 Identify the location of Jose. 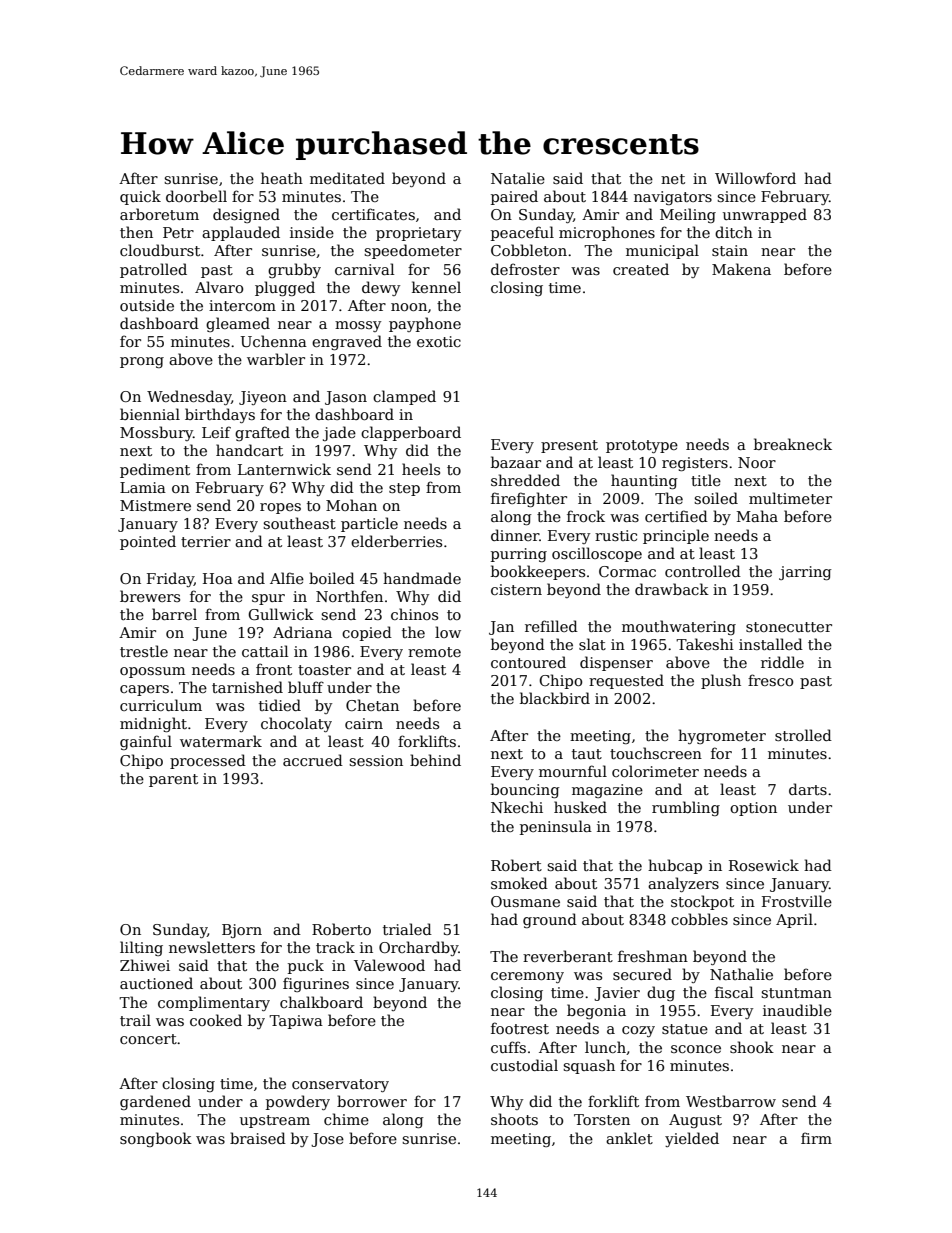
(327, 1140).
